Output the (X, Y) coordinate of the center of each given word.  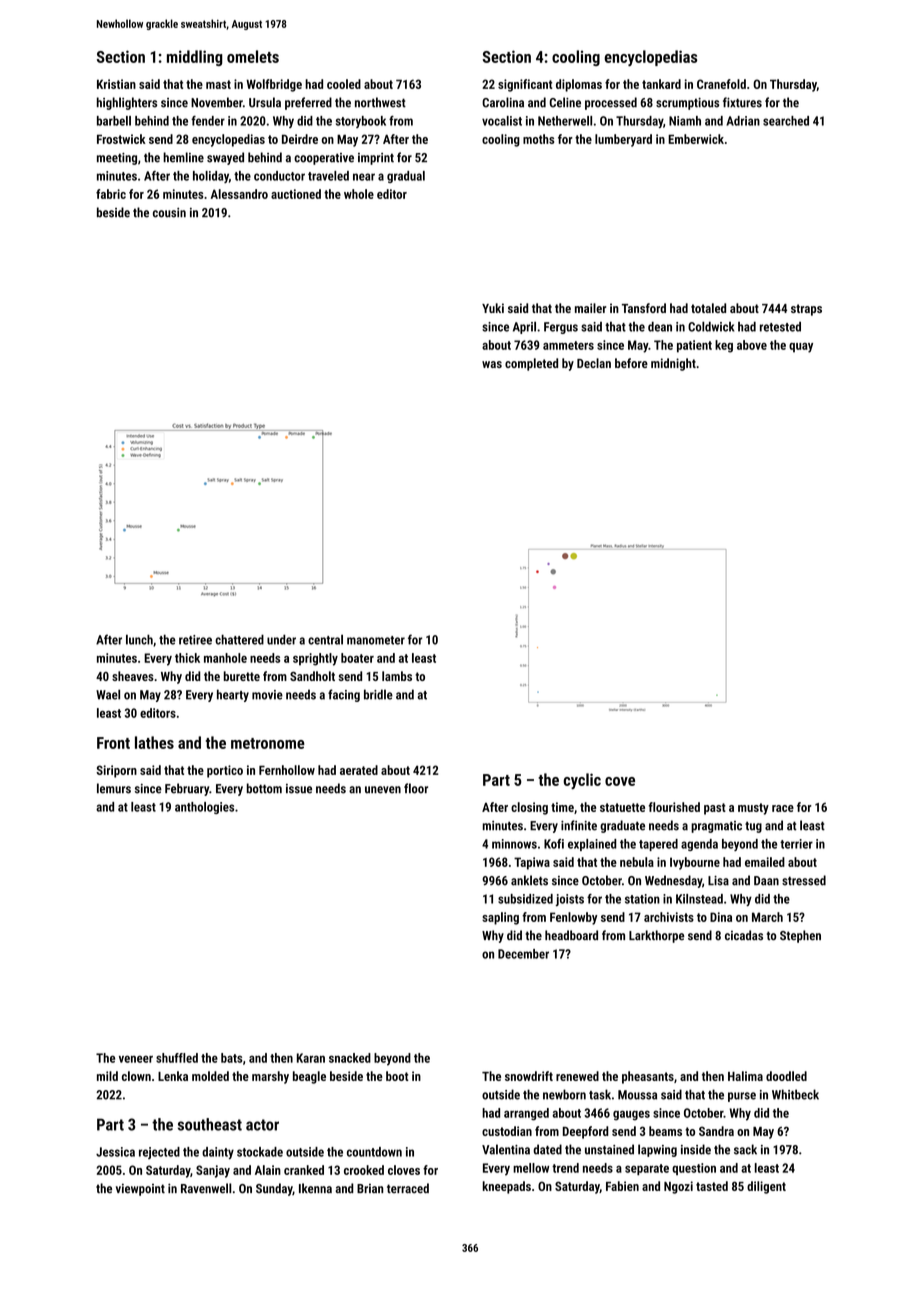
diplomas (579, 85)
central (325, 640)
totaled (708, 308)
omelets (253, 56)
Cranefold (721, 84)
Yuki (493, 308)
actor (262, 1125)
